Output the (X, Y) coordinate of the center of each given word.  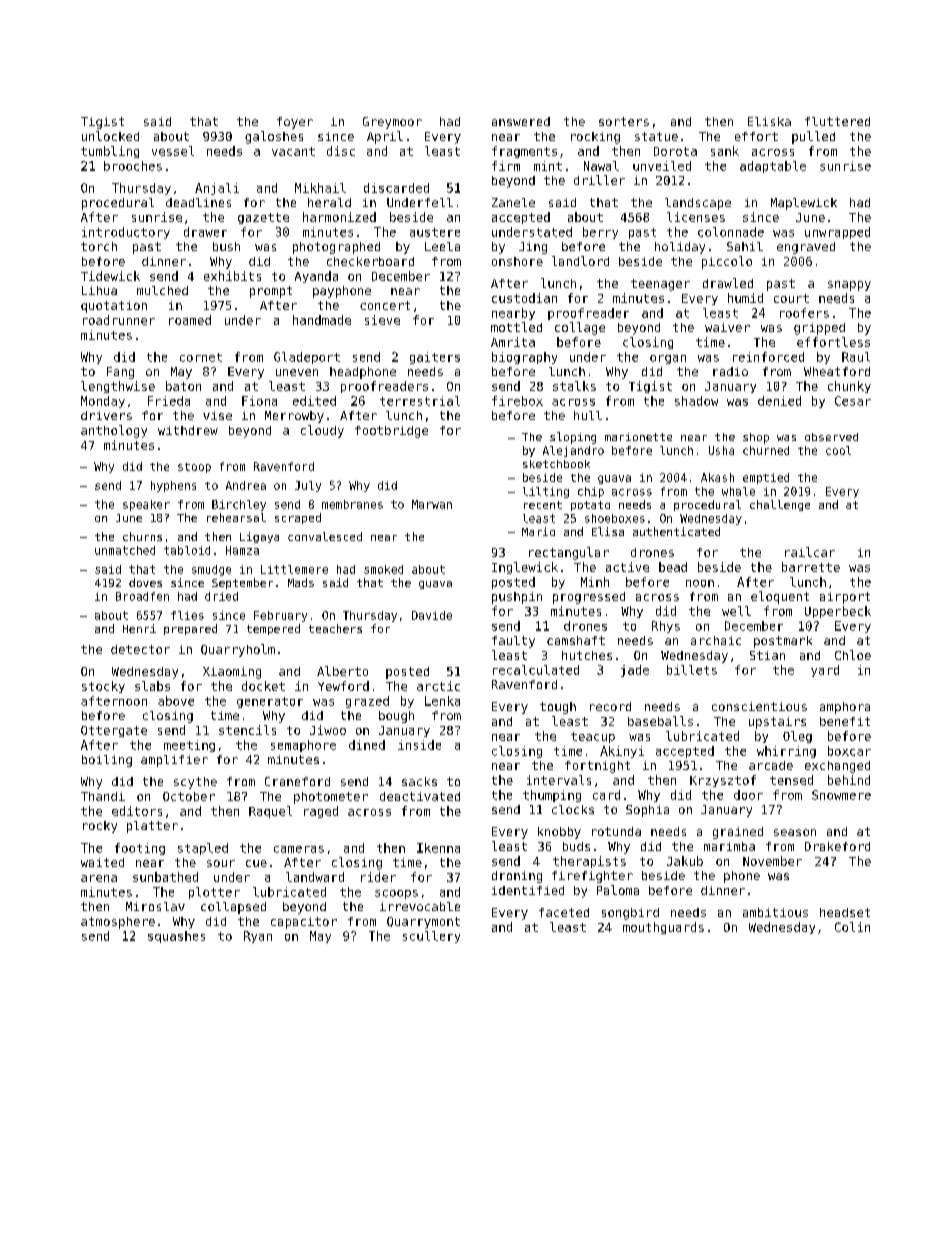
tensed (791, 780)
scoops (396, 894)
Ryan (258, 937)
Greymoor (392, 123)
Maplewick (804, 204)
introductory (126, 233)
